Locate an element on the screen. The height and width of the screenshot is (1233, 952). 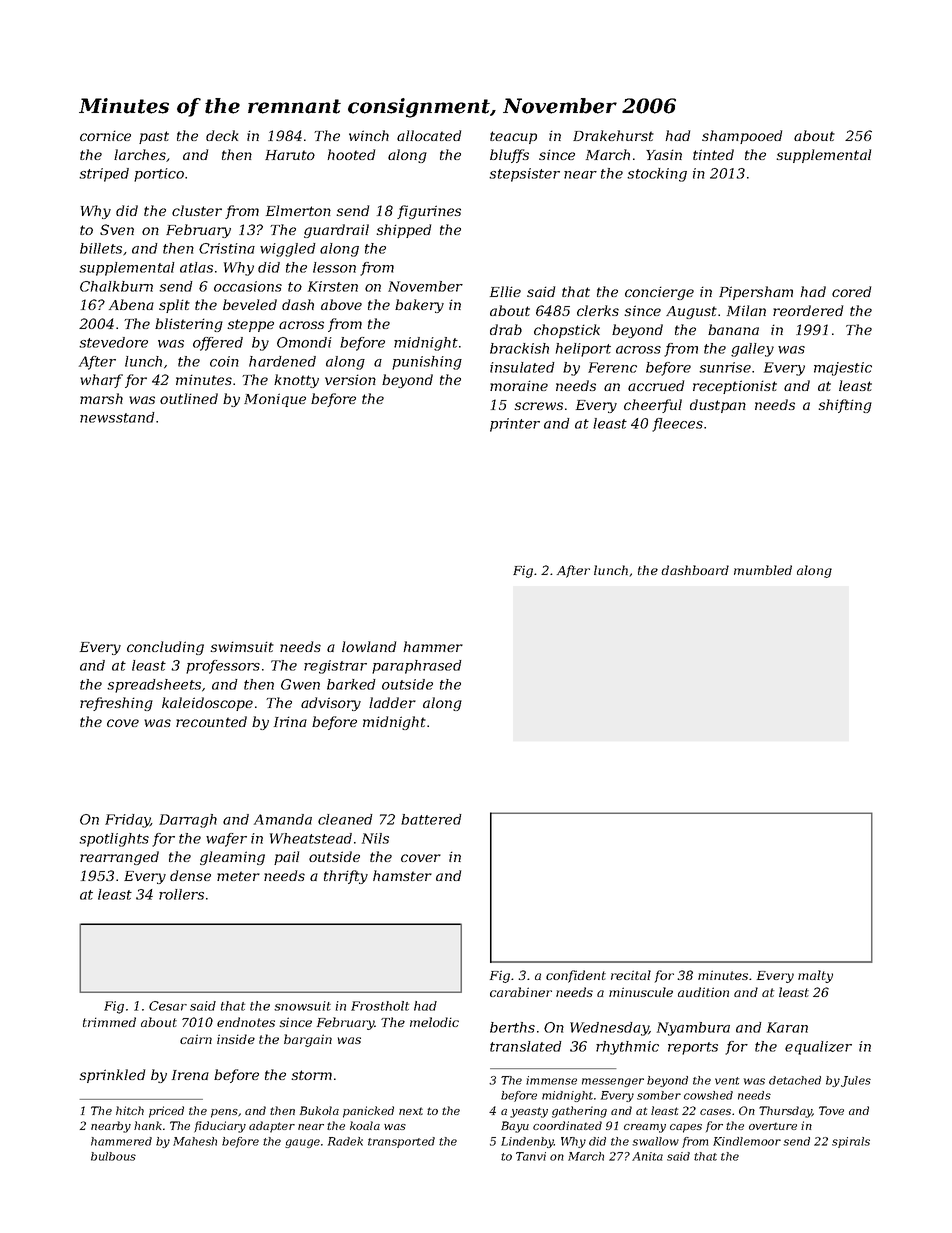
gathering is located at coordinates (579, 1112).
